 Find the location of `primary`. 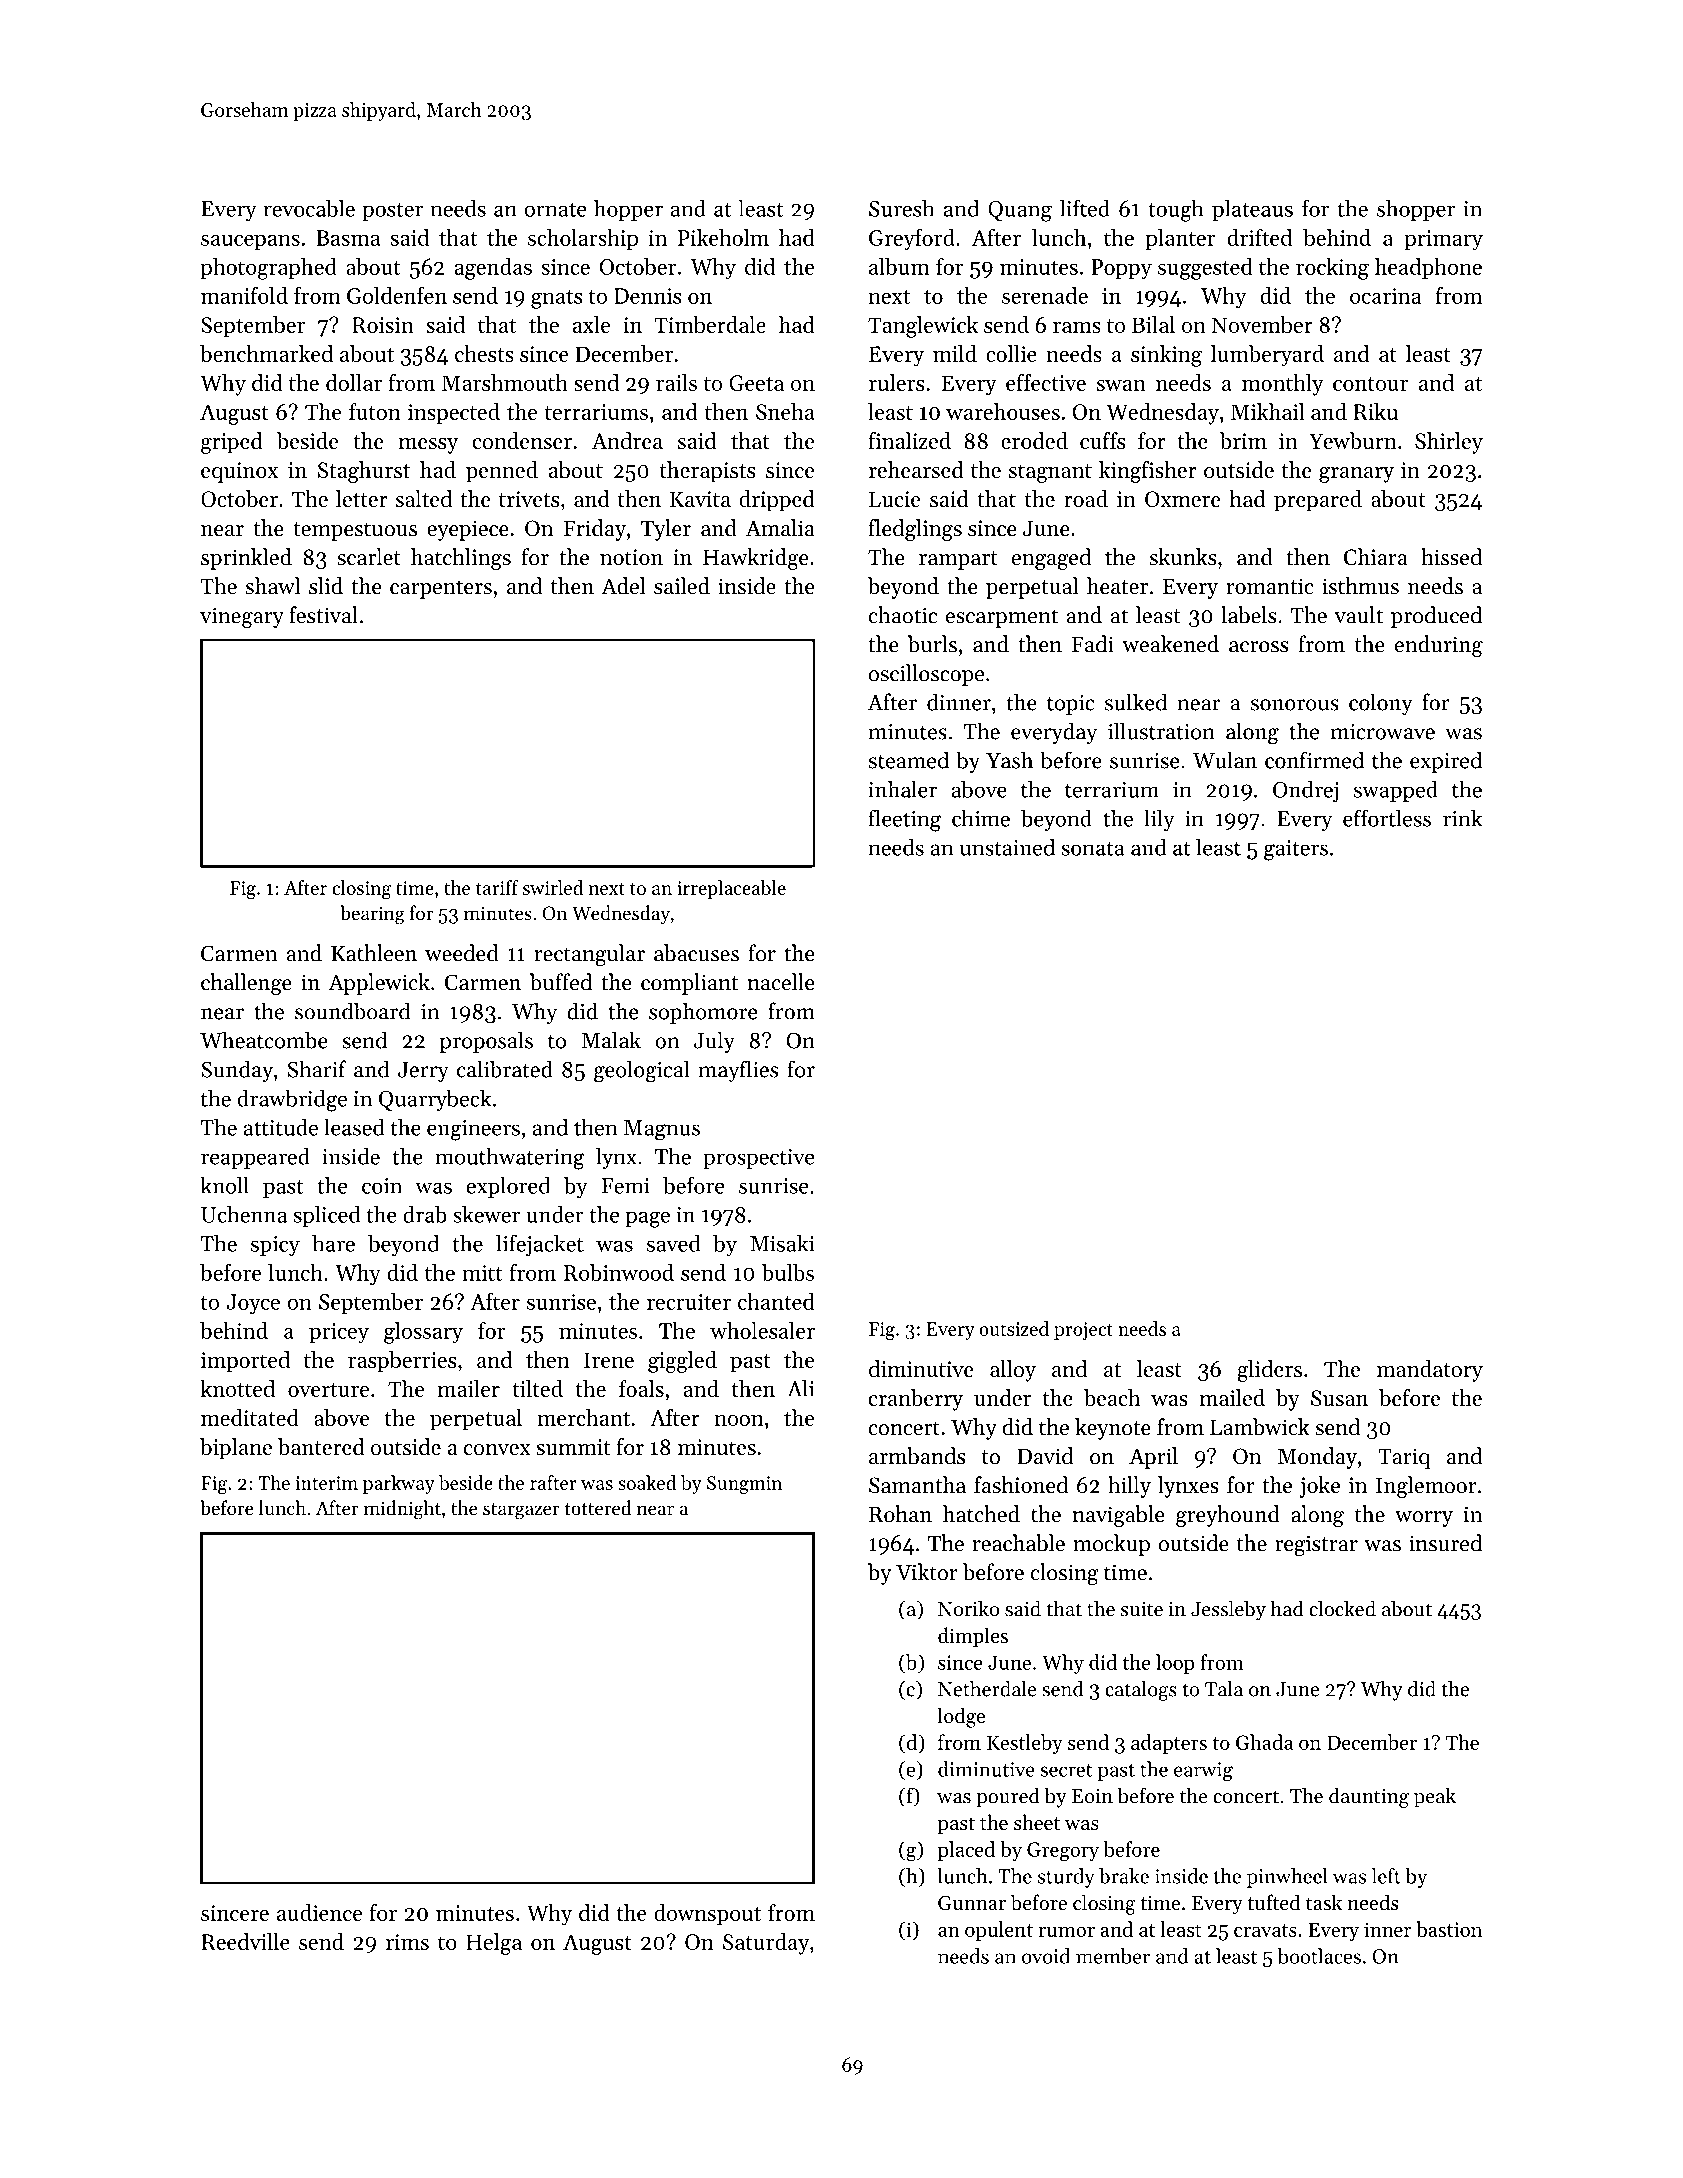

primary is located at coordinates (1443, 240).
